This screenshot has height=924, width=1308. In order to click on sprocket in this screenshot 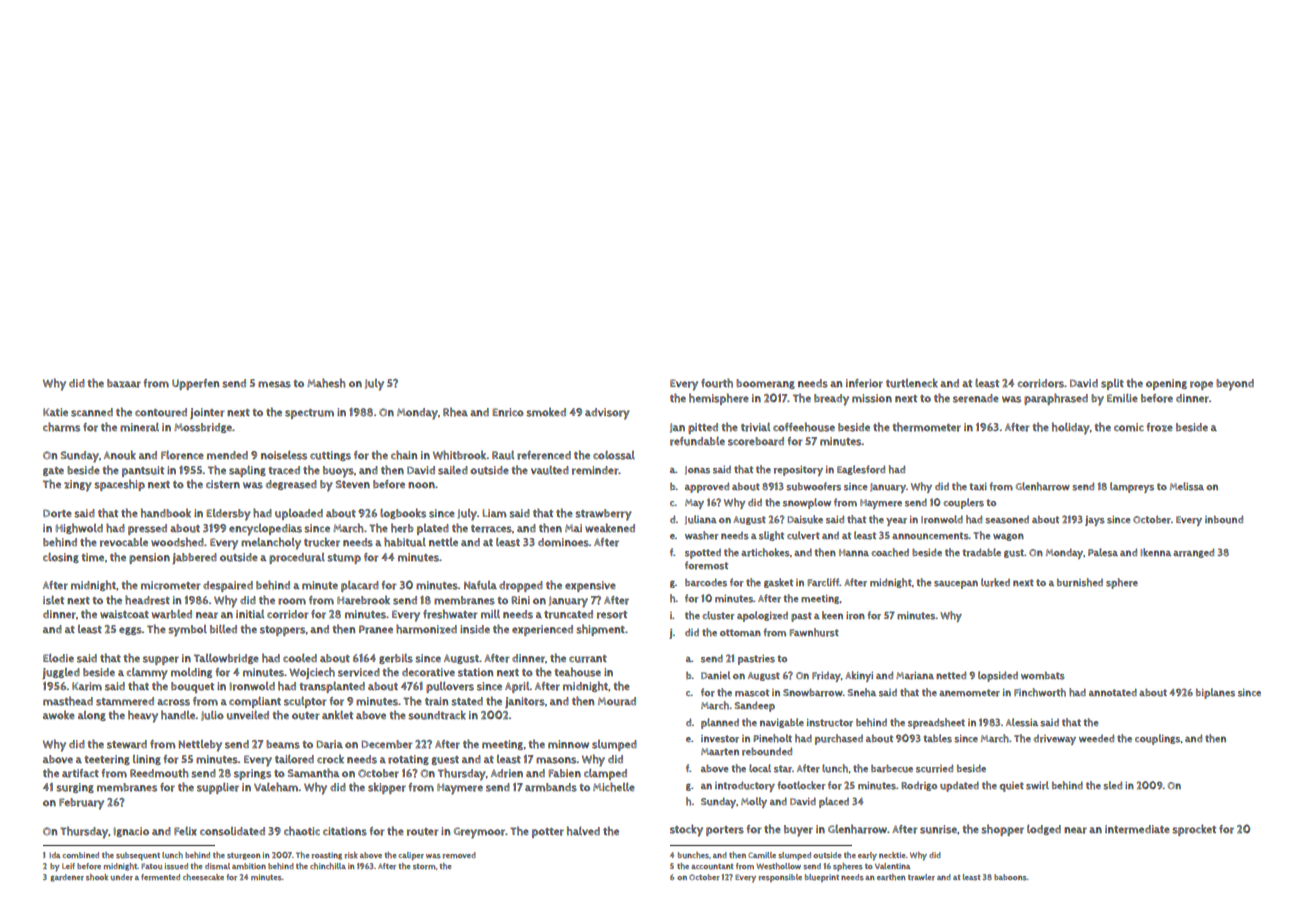, I will do `click(1194, 830)`.
